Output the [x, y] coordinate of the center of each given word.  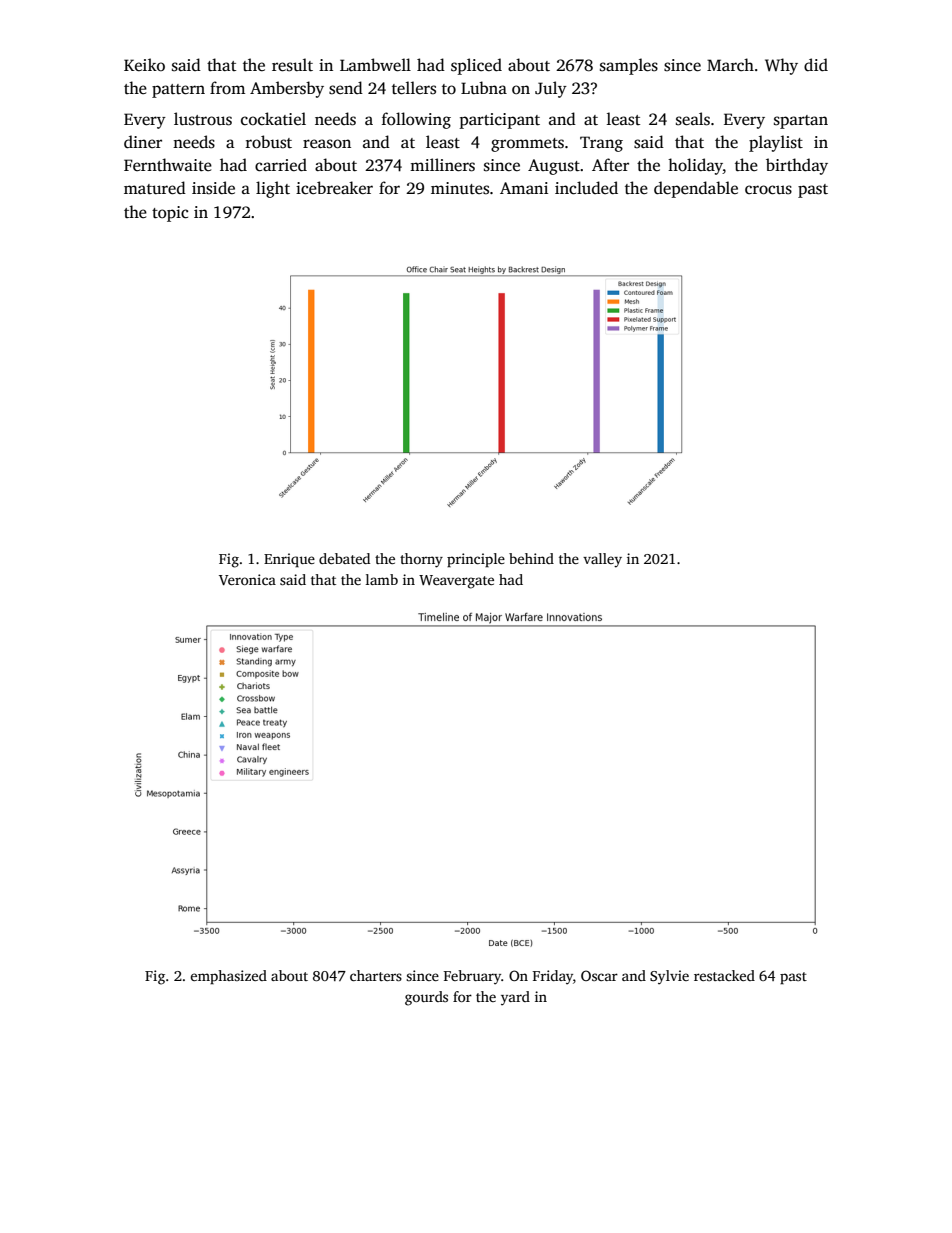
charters [376, 975]
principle [476, 560]
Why [781, 66]
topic [170, 214]
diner [143, 142]
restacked [724, 975]
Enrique [289, 560]
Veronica [247, 579]
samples [629, 66]
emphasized [228, 977]
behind [531, 558]
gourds [426, 998]
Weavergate [456, 582]
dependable [696, 189]
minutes [460, 188]
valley [602, 560]
